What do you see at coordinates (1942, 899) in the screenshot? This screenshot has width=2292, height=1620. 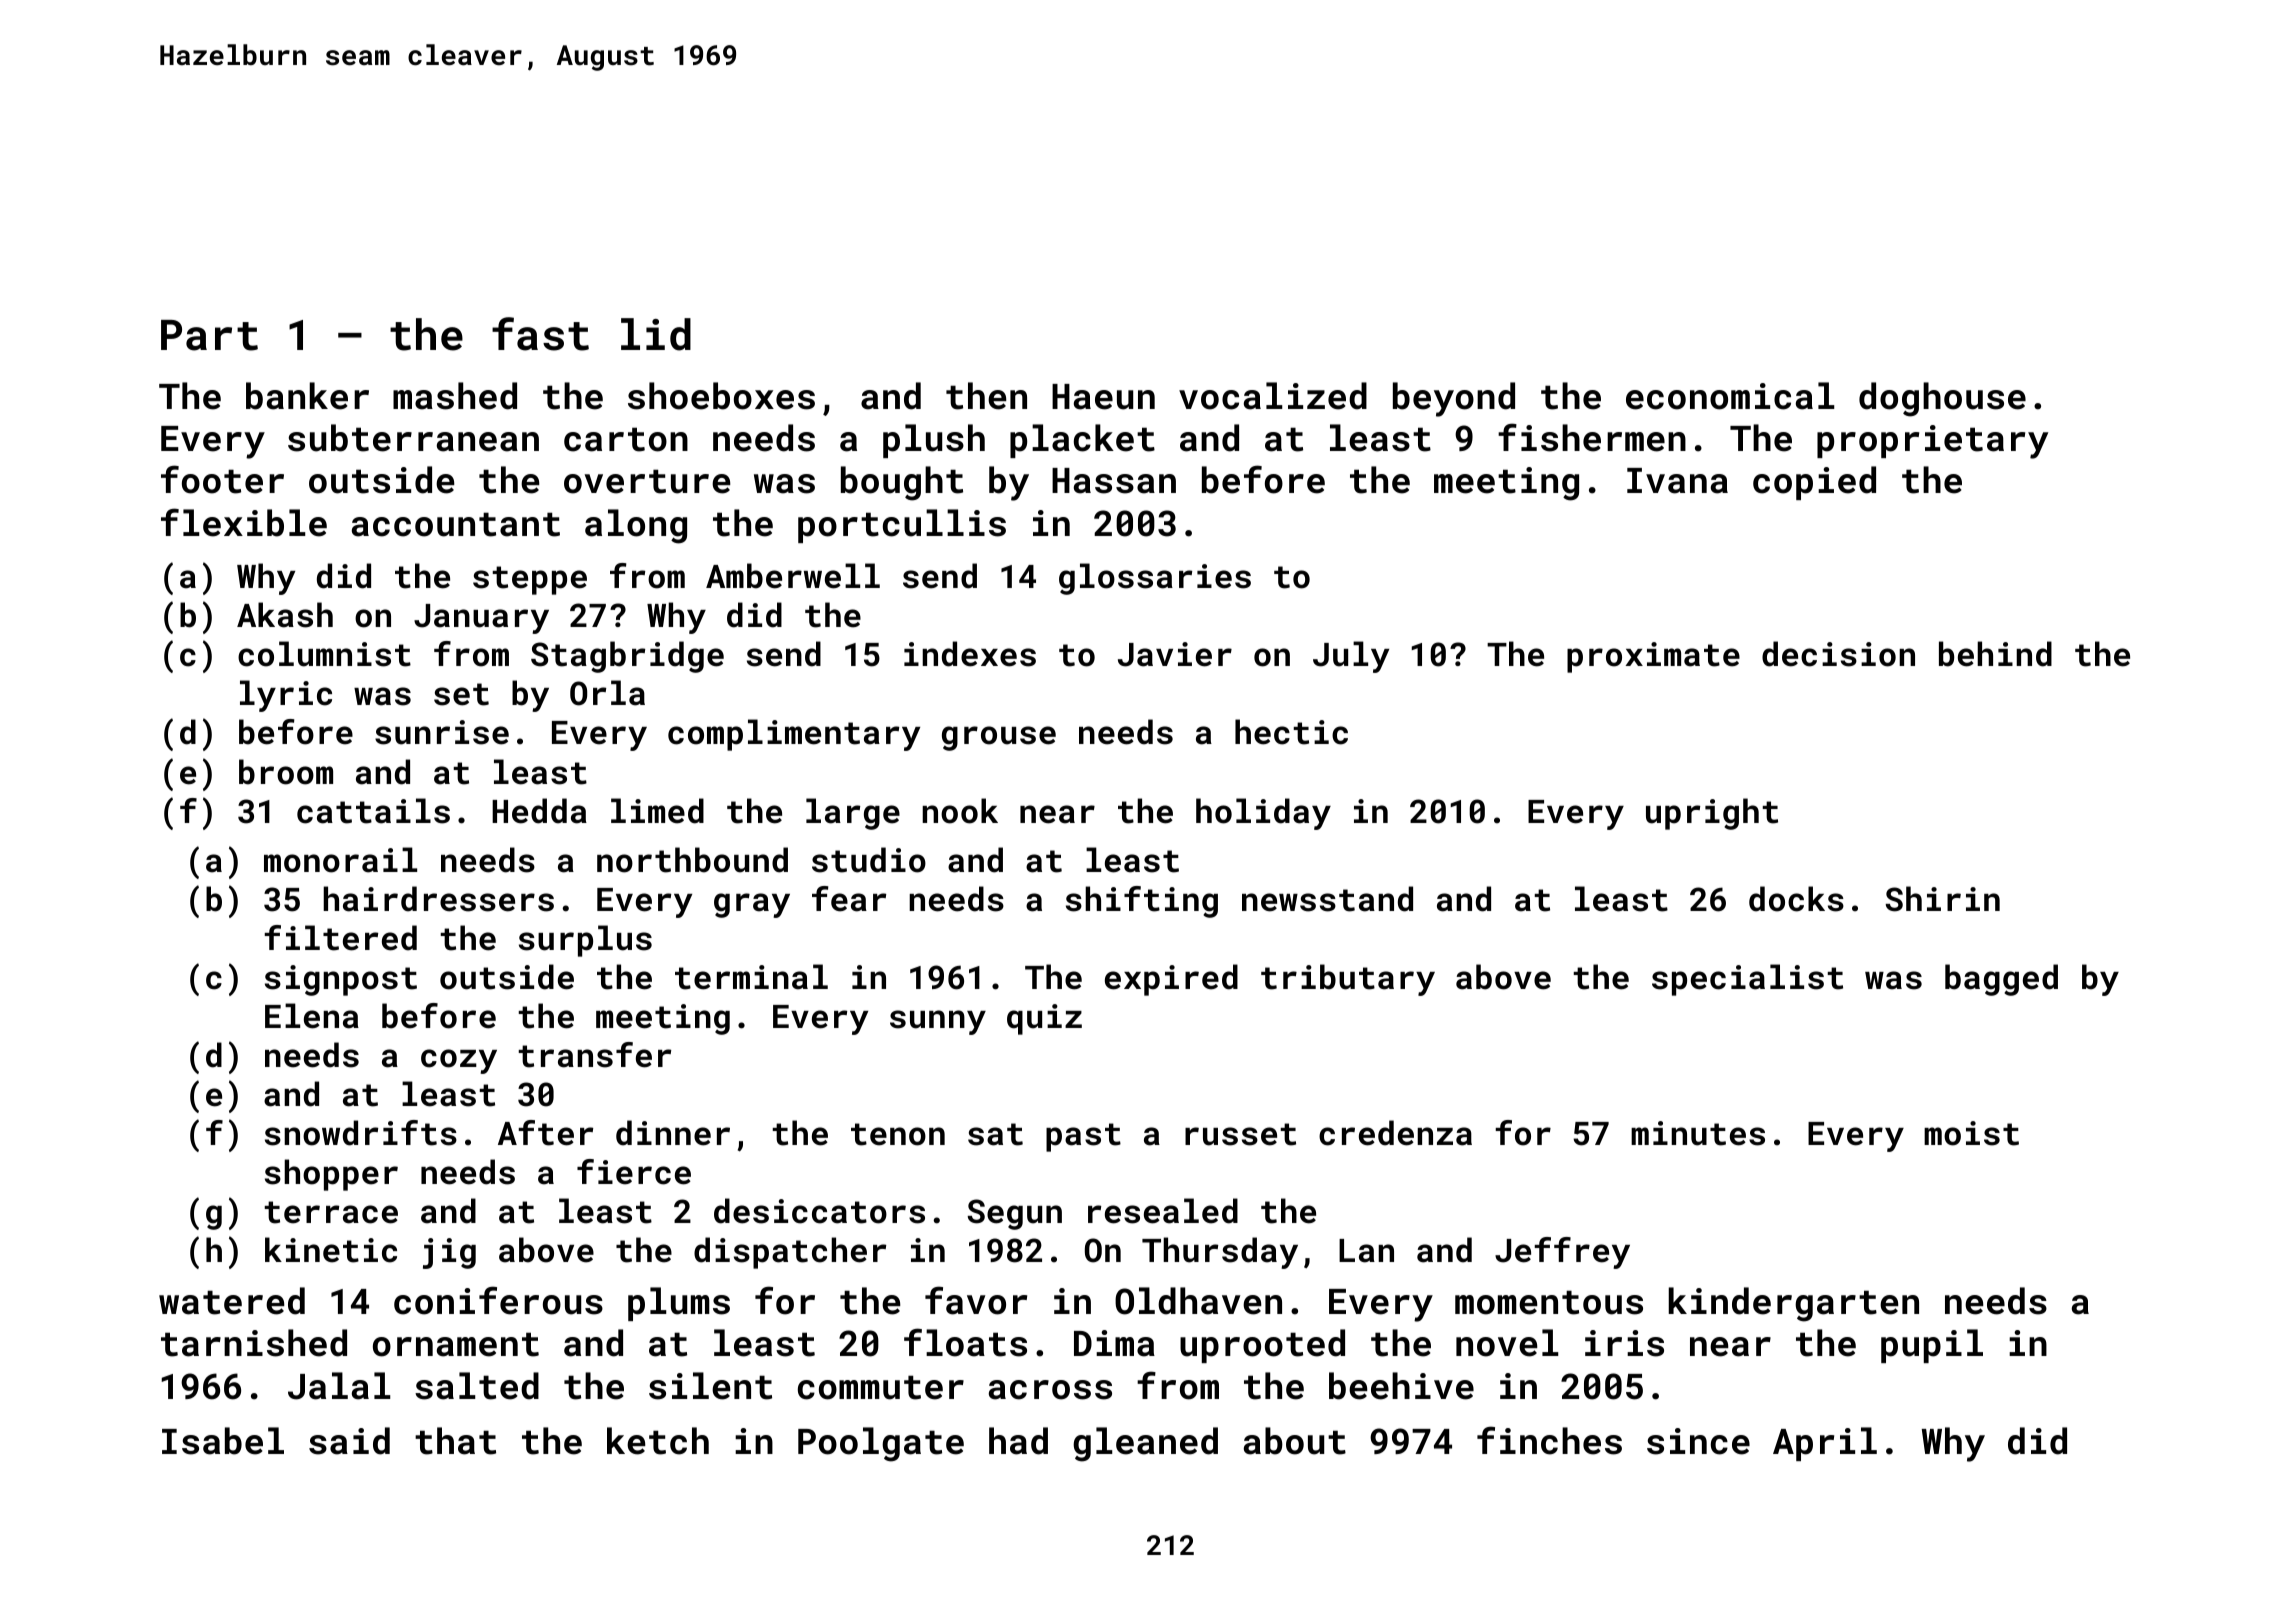 I see `Shirin` at bounding box center [1942, 899].
